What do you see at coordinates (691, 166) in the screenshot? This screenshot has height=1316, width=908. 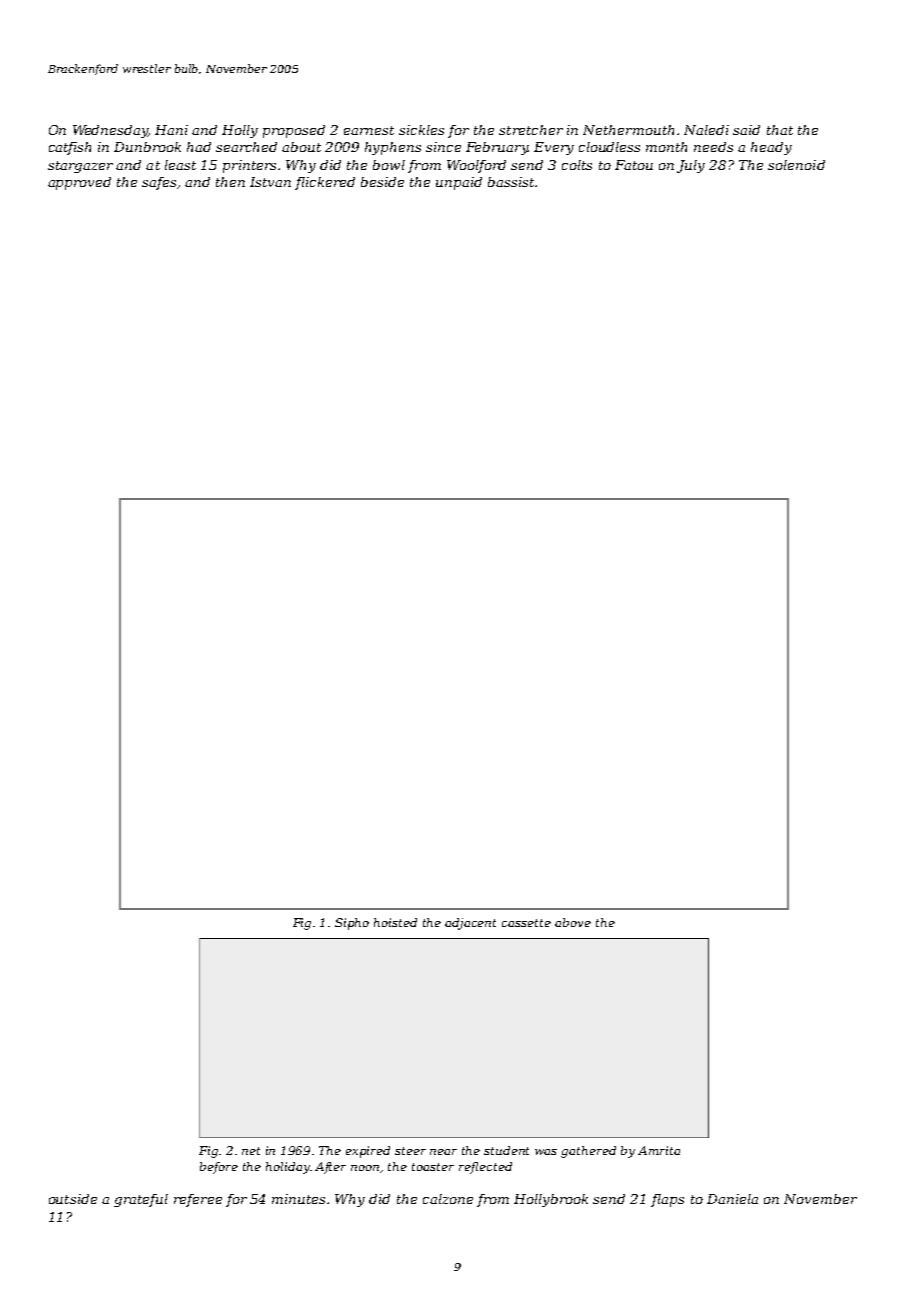 I see `July` at bounding box center [691, 166].
